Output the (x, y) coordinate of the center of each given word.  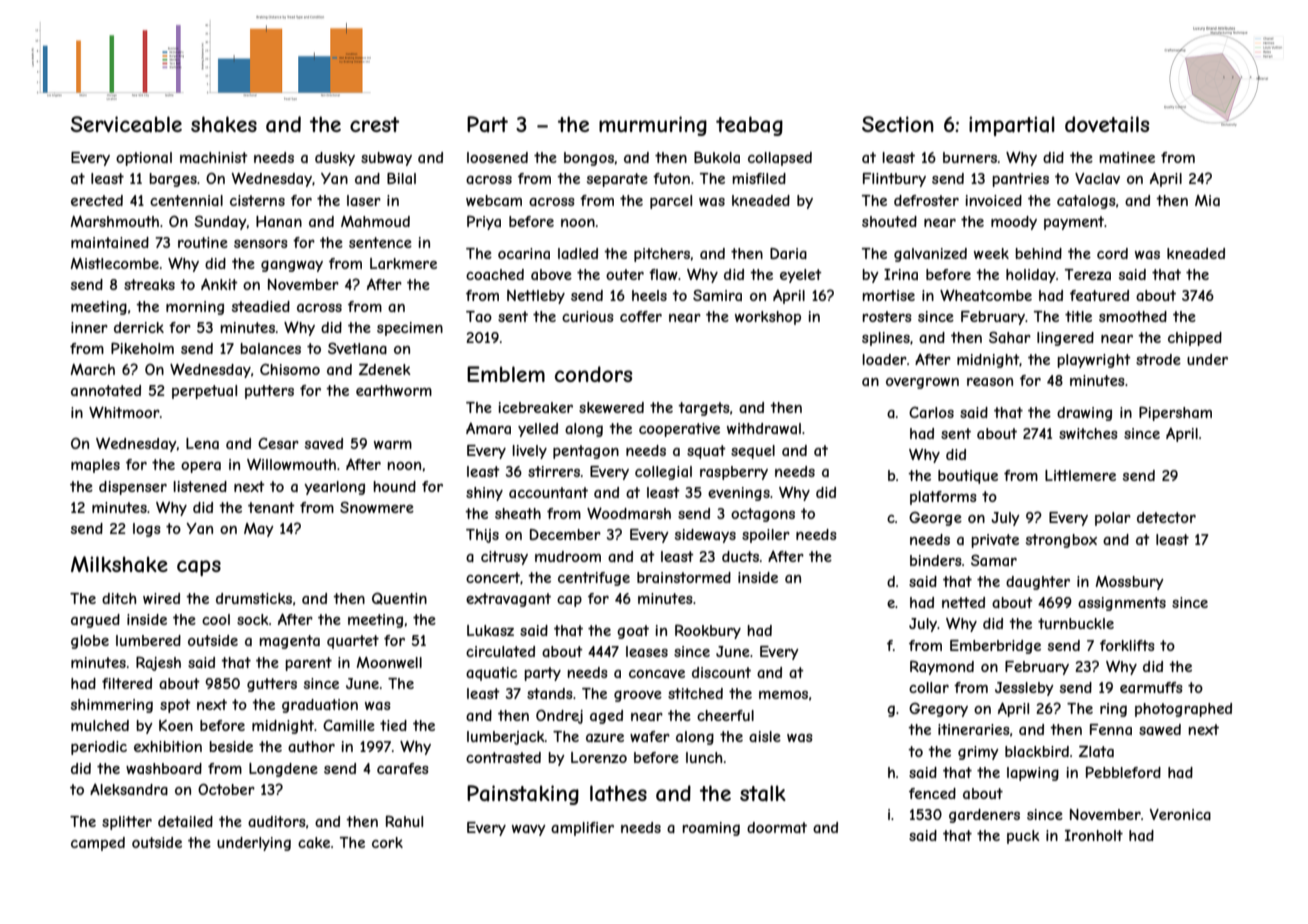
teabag (749, 126)
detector (1166, 517)
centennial (186, 200)
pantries (1020, 180)
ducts (740, 556)
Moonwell (389, 662)
